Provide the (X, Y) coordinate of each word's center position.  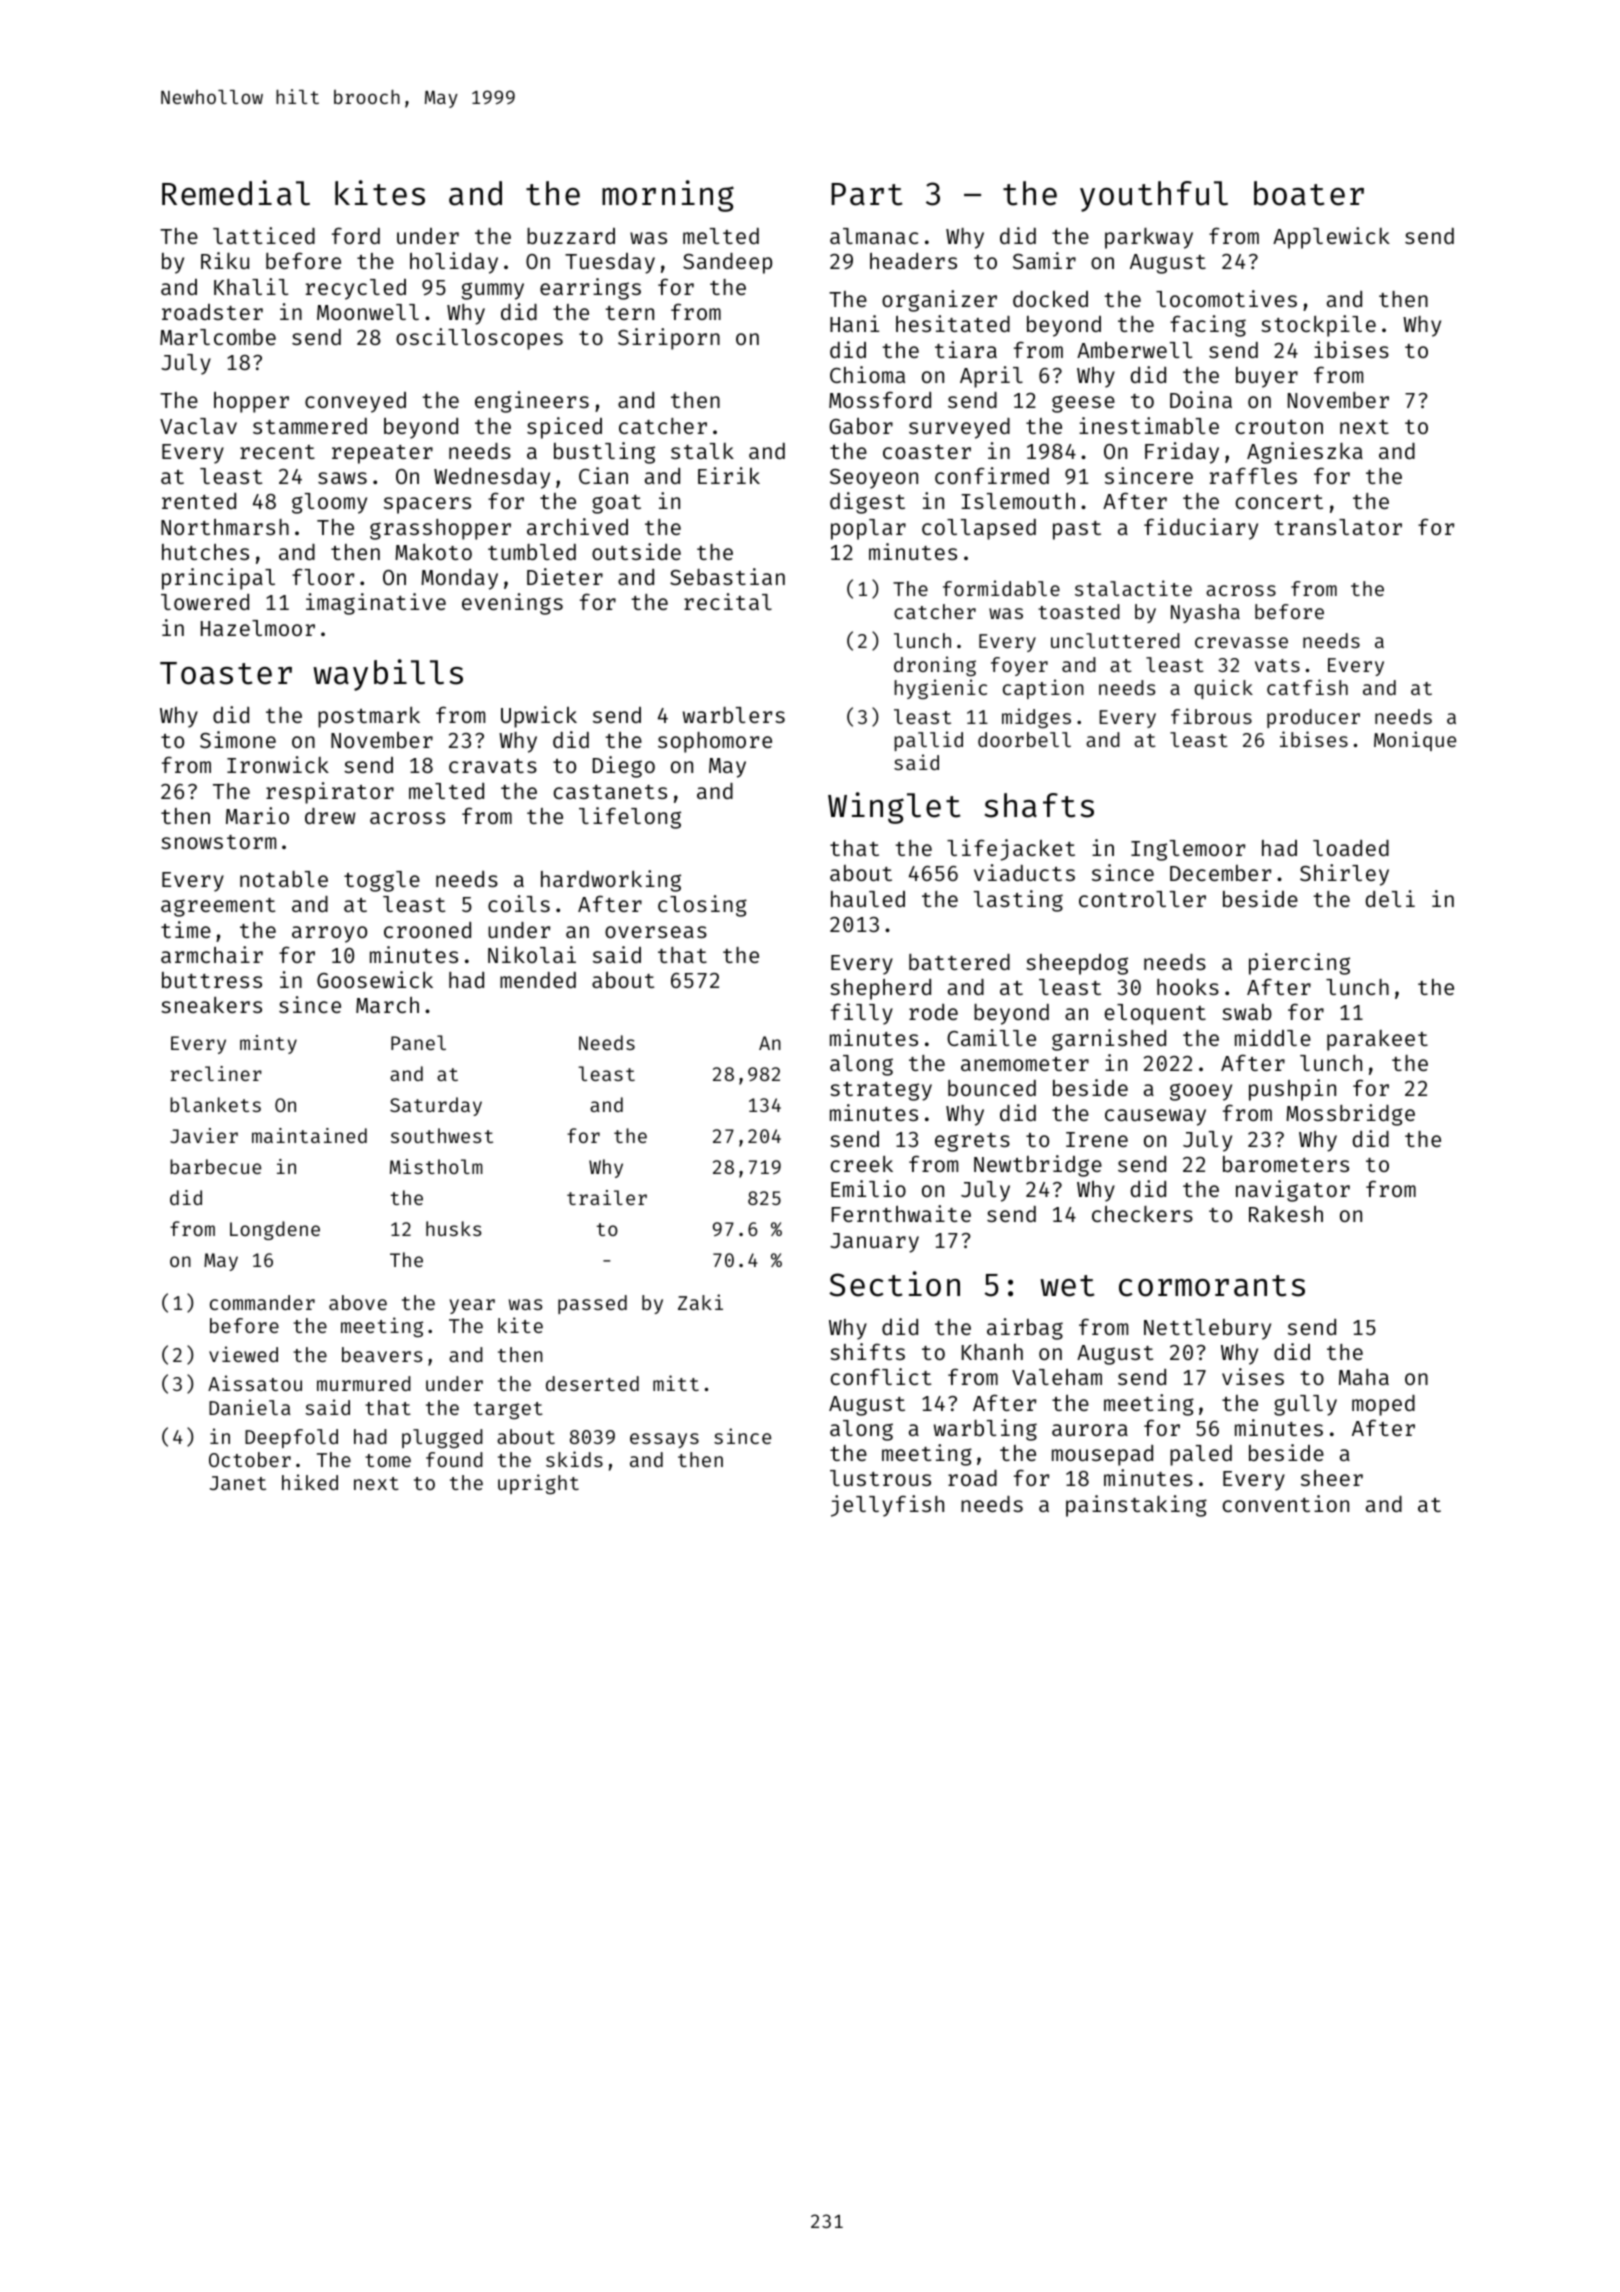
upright (538, 1484)
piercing (1299, 964)
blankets (215, 1104)
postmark (369, 717)
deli (1390, 898)
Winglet (894, 808)
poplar (868, 529)
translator (1338, 527)
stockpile (1318, 326)
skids (574, 1459)
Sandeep (727, 263)
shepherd (880, 989)
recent (277, 452)
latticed (264, 235)
